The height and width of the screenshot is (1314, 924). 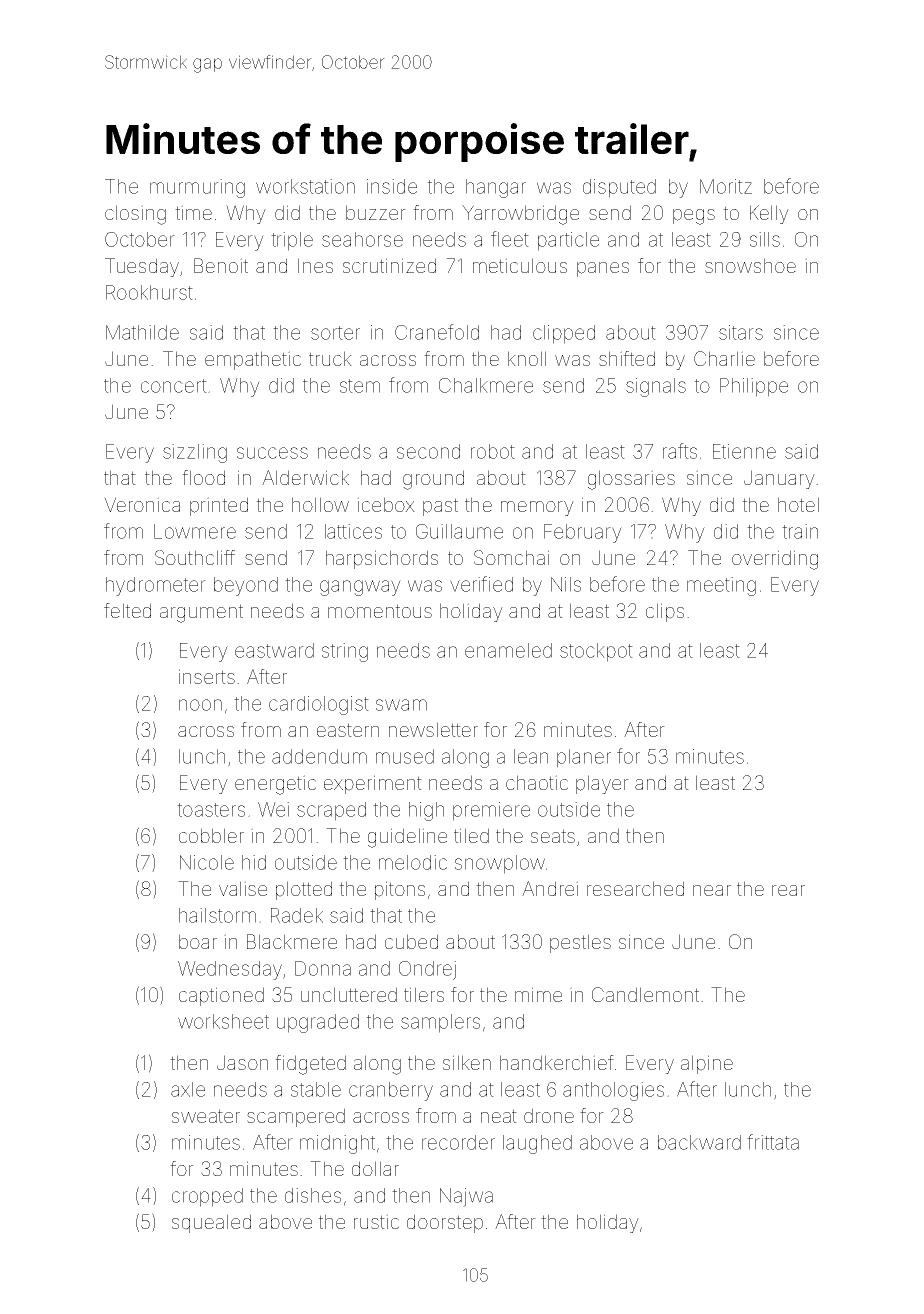 I want to click on mime, so click(x=538, y=994).
